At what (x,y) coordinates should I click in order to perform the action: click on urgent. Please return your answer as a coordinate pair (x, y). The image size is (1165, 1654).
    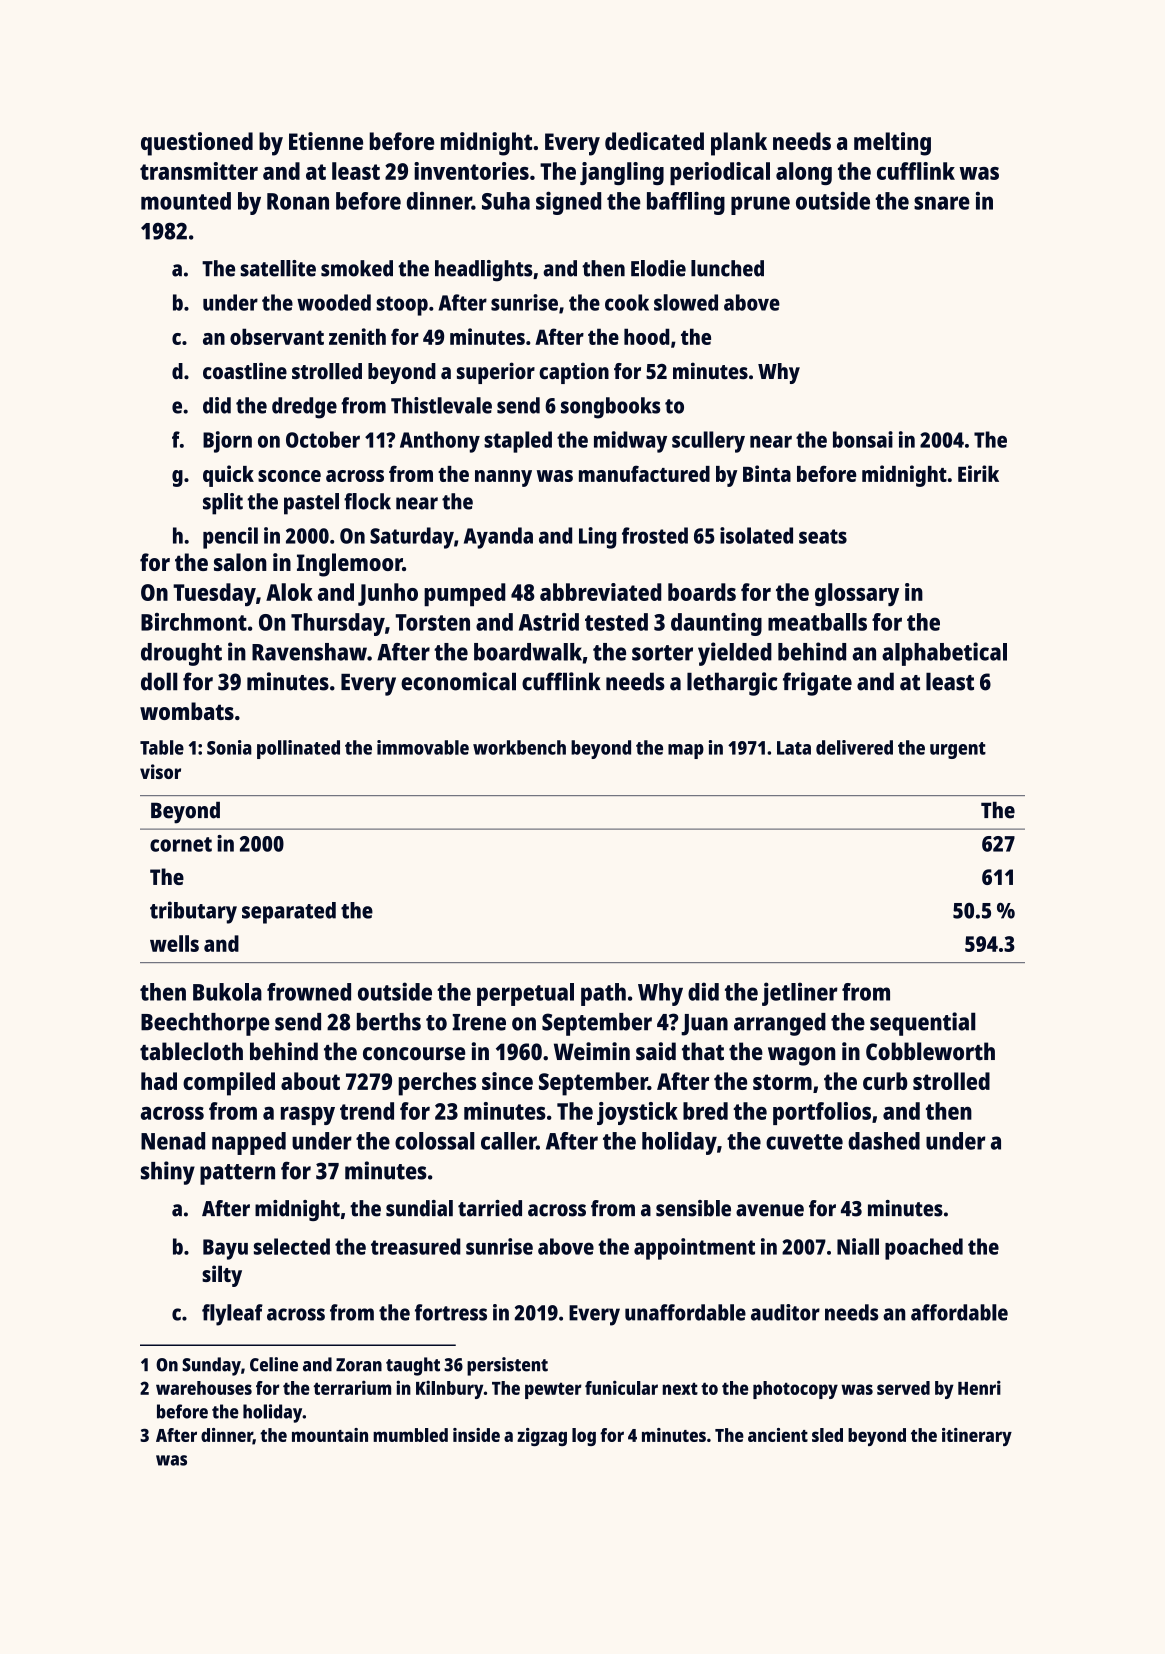
    Looking at the image, I should click on (958, 750).
